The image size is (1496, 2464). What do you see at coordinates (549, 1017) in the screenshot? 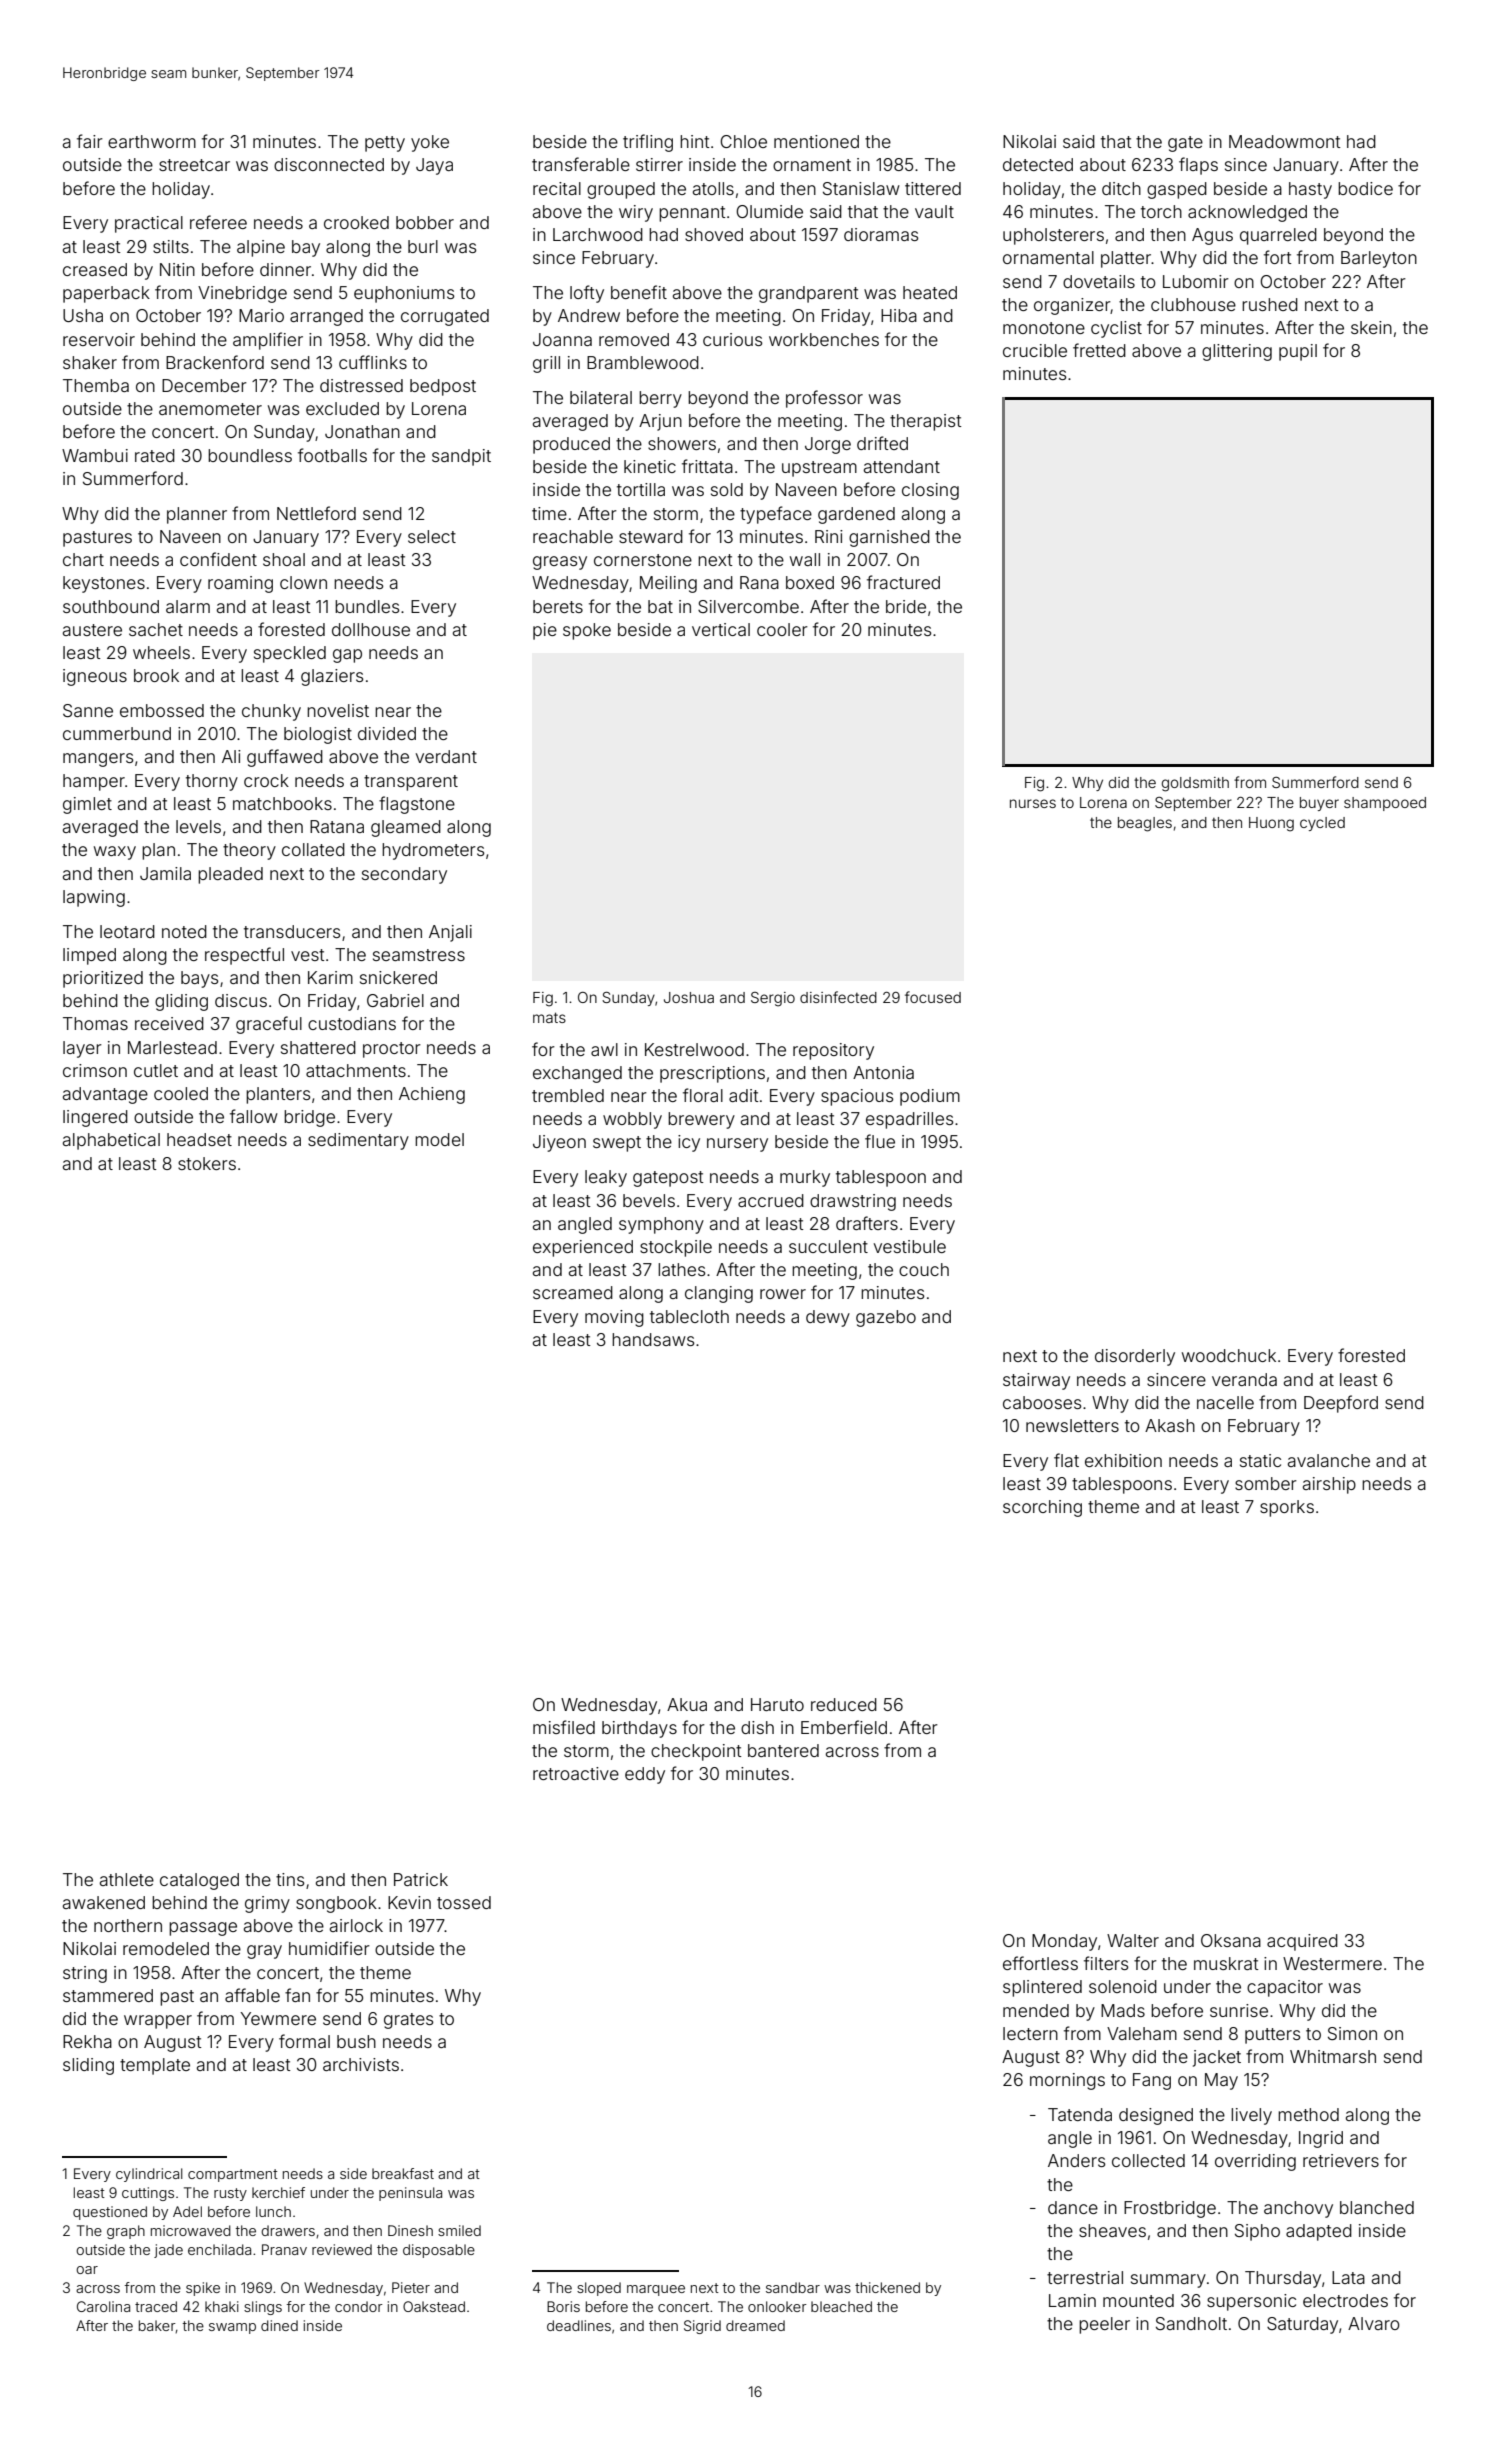
I see `mats` at bounding box center [549, 1017].
